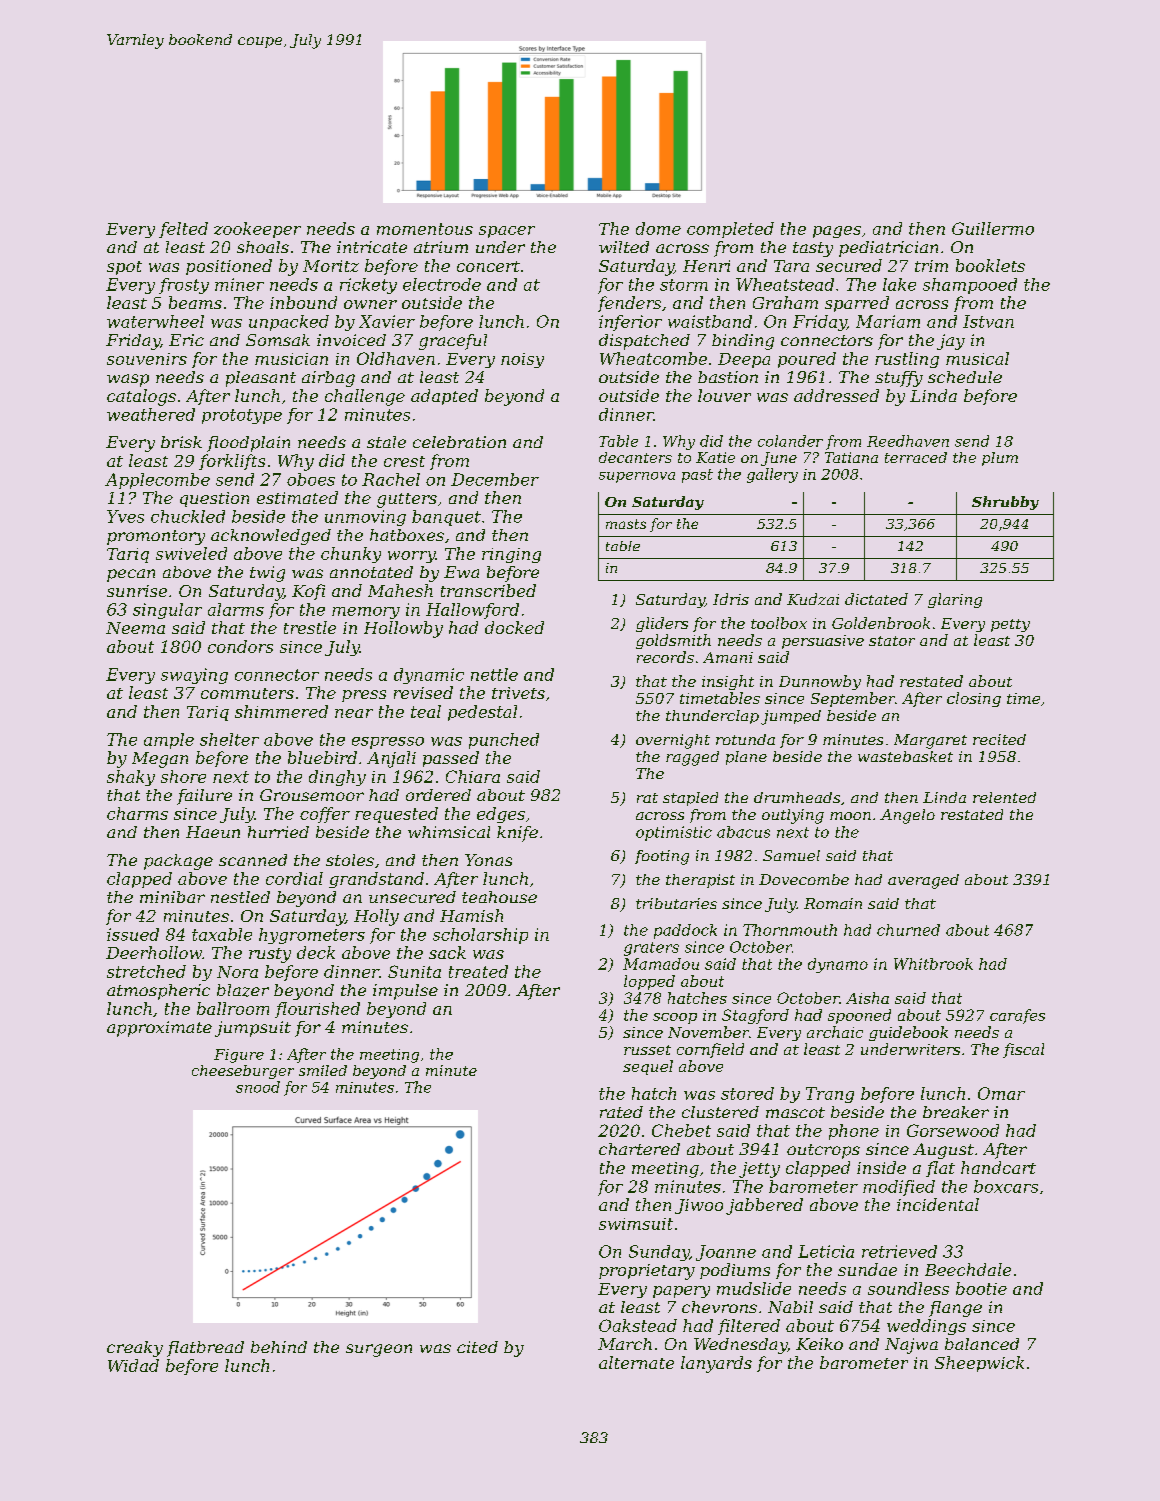 The height and width of the screenshot is (1501, 1160). Describe the element at coordinates (331, 266) in the screenshot. I see `Moritz` at that location.
